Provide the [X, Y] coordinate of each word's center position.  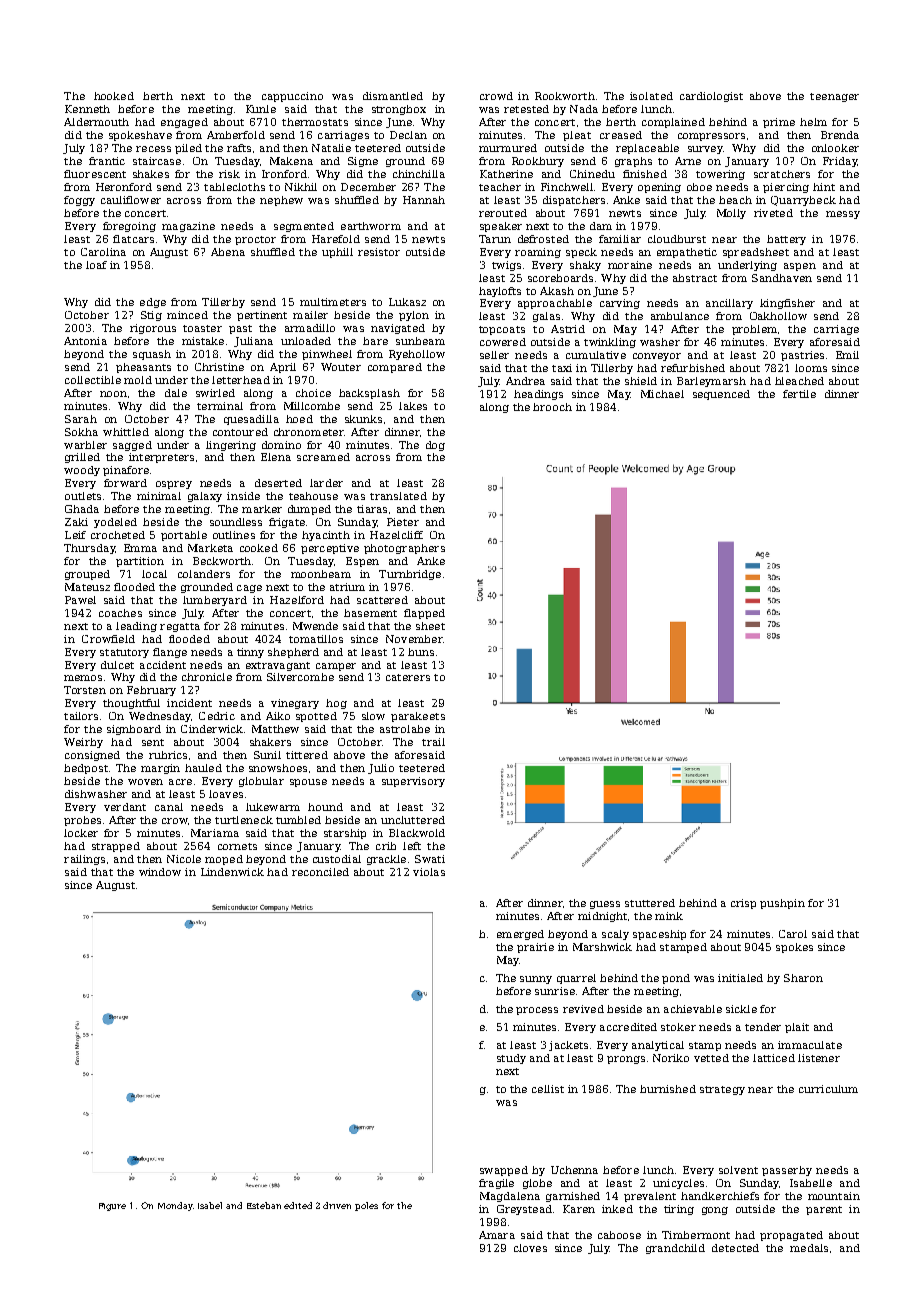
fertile [799, 394]
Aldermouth [96, 122]
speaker [501, 227]
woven [145, 782]
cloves [530, 1248]
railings [84, 860]
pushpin [782, 904]
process [537, 1011]
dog [435, 446]
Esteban [264, 1205]
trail [433, 742]
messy [843, 215]
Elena [276, 457]
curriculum [828, 1089]
